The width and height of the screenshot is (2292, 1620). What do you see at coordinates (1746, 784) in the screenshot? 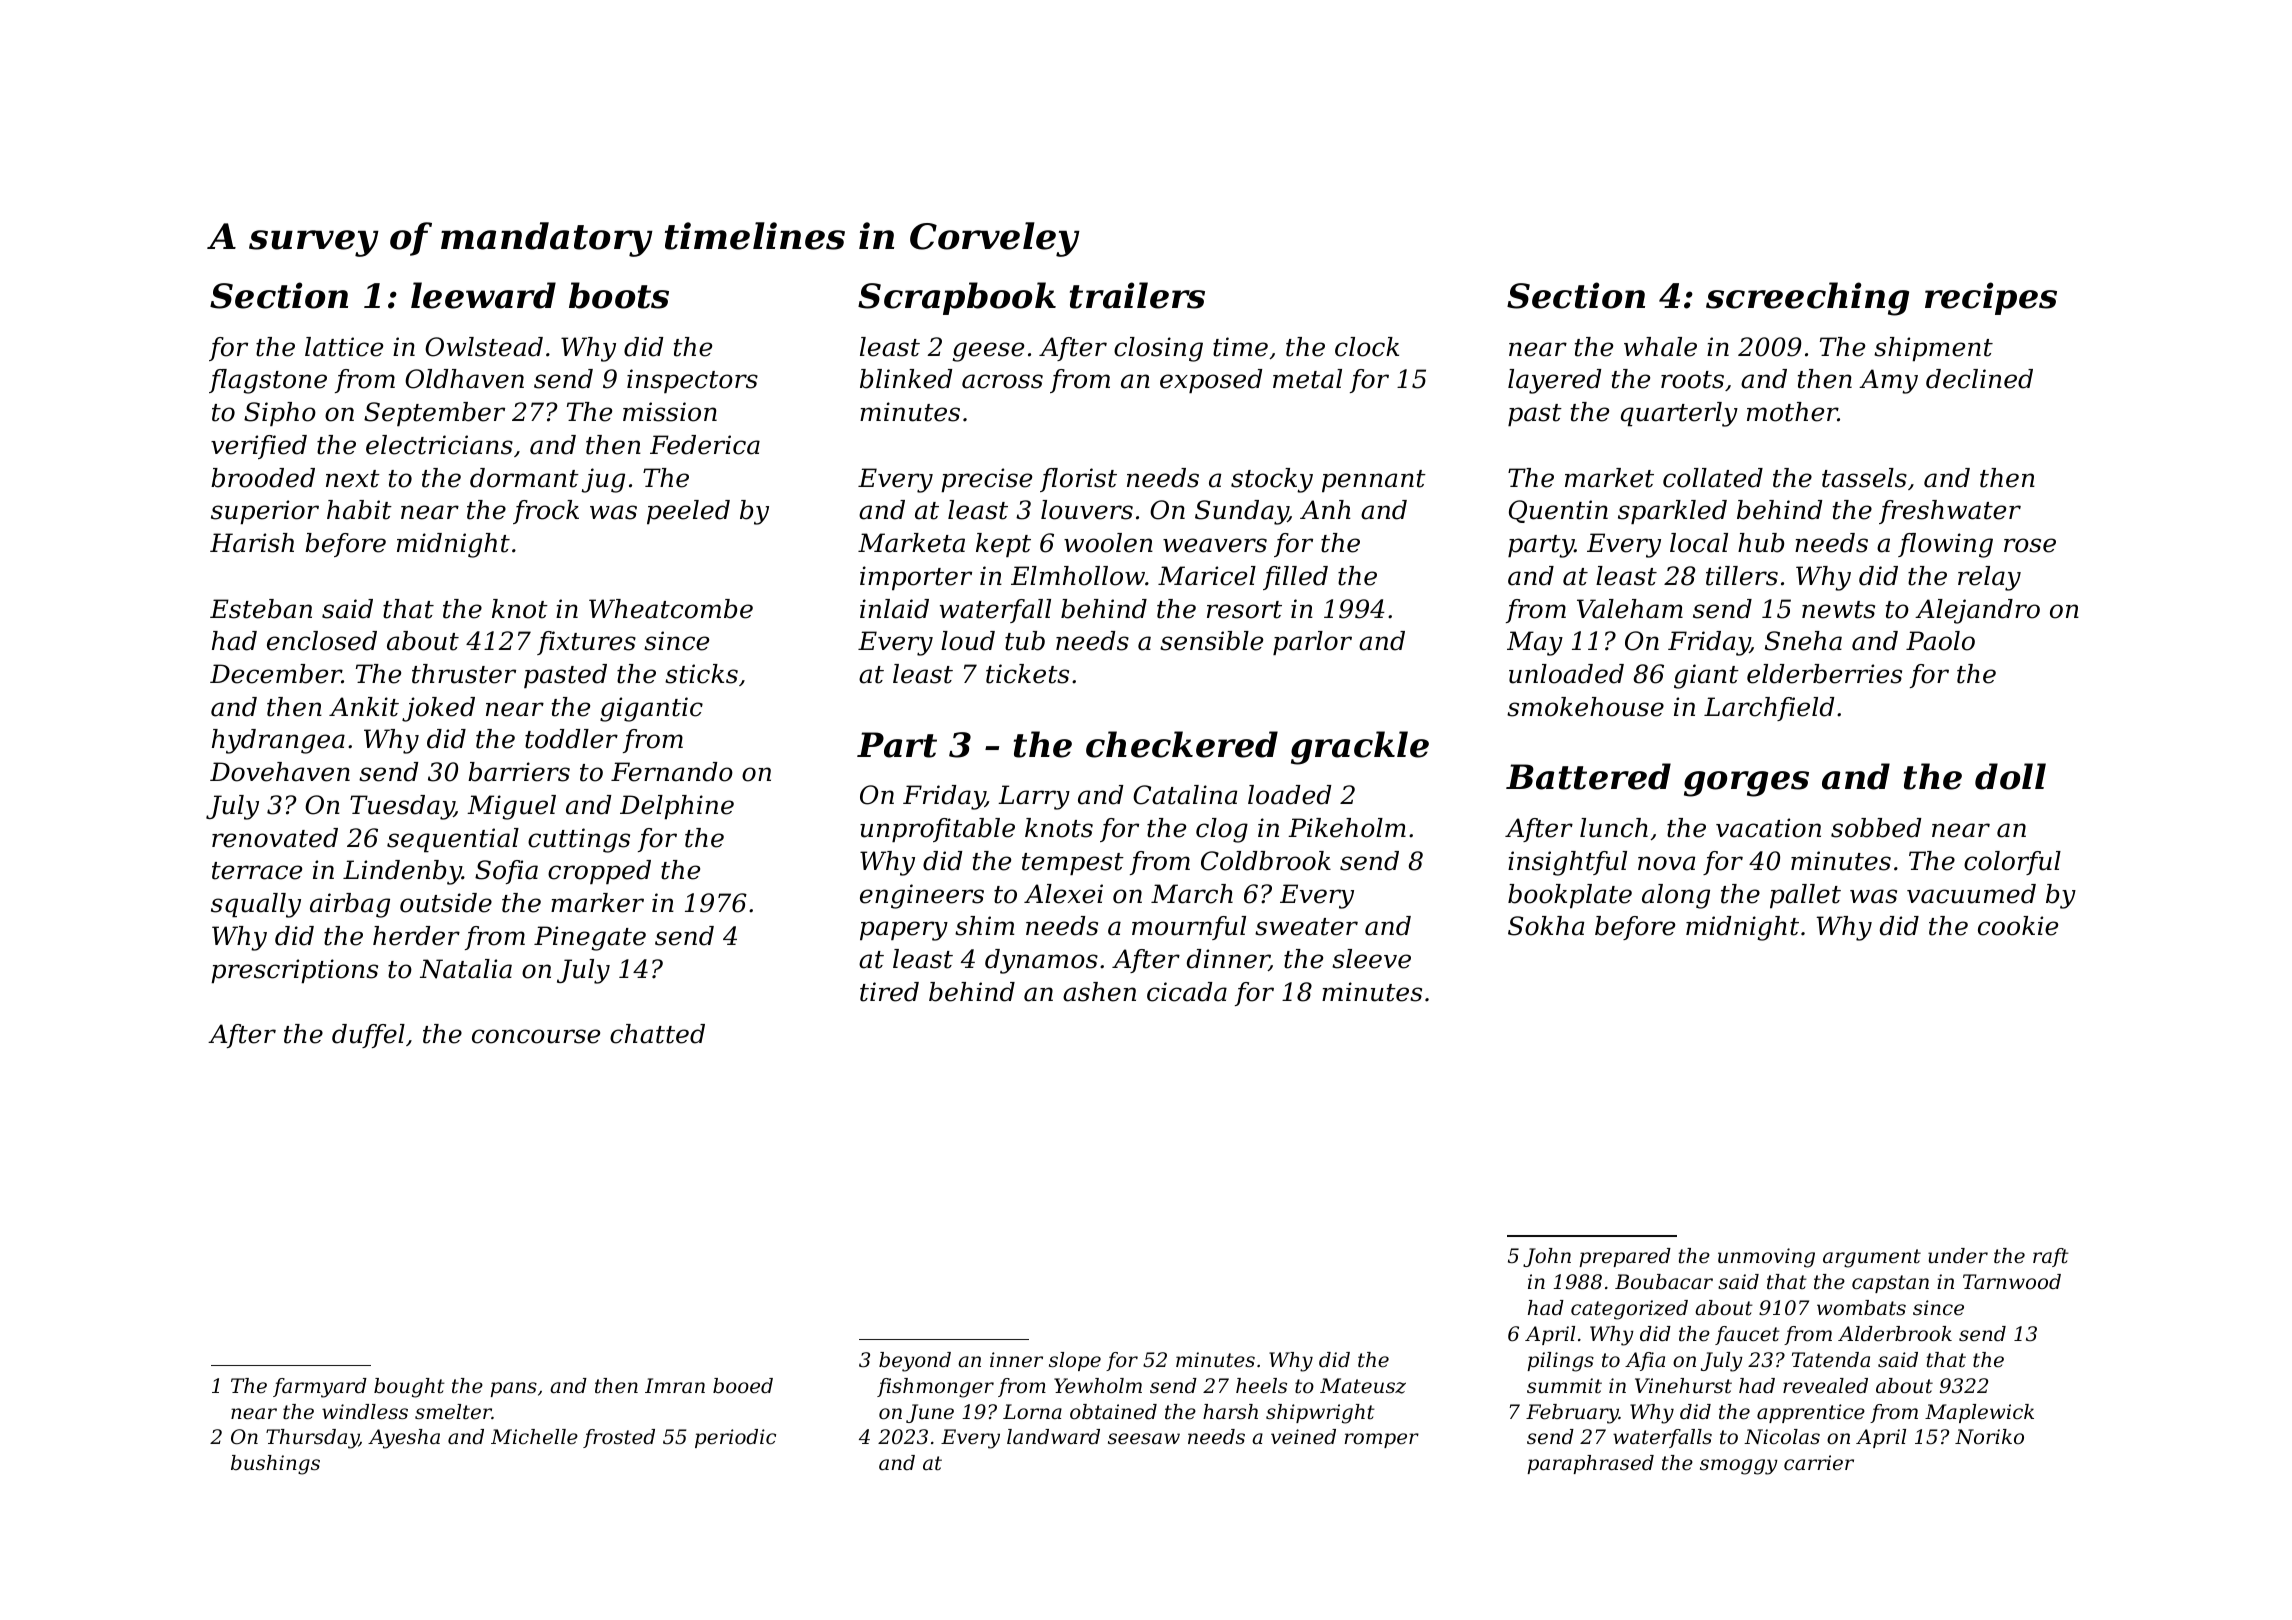
I see `gorges` at bounding box center [1746, 784].
